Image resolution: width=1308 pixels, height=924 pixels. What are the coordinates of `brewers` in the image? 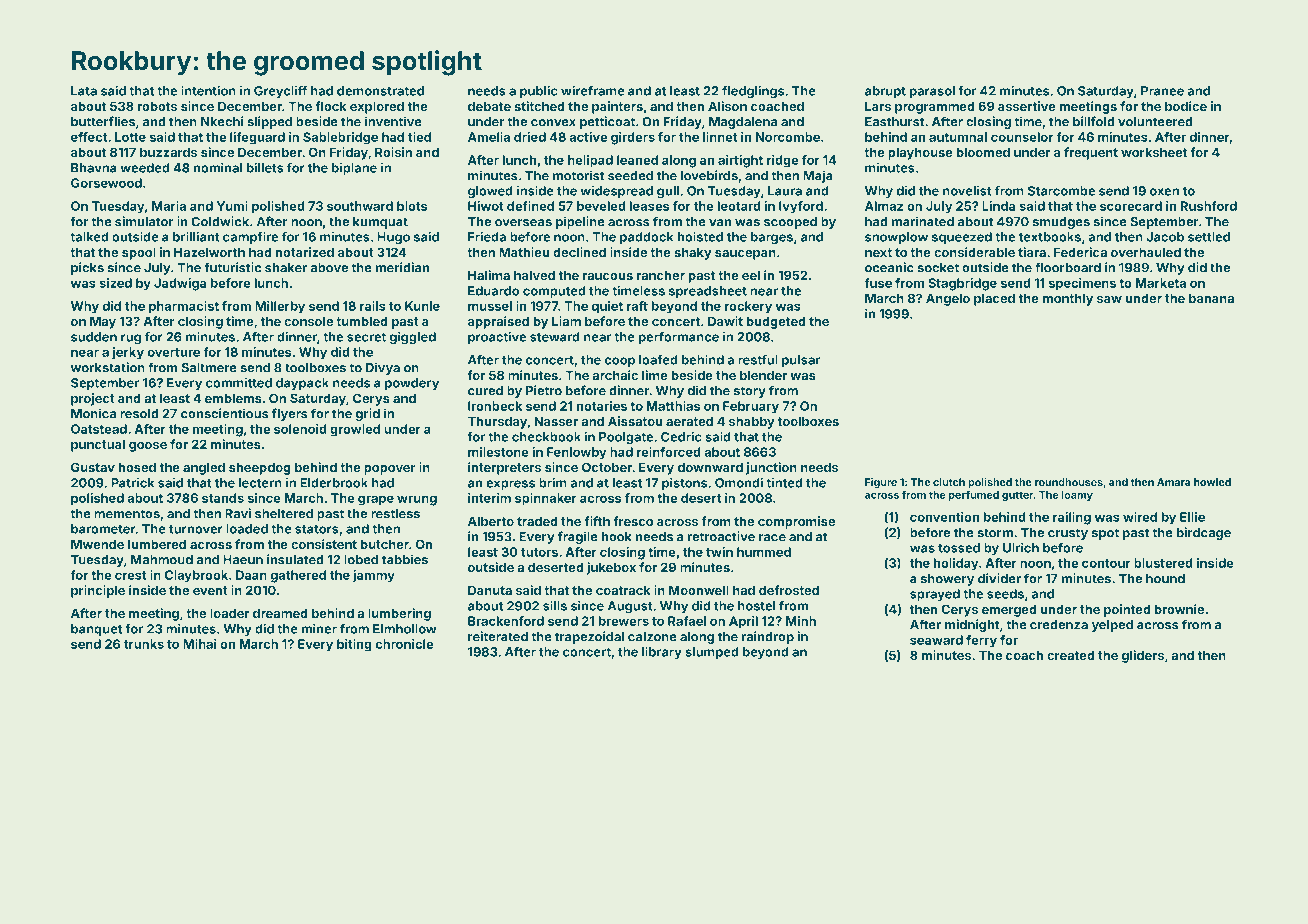 It's located at (624, 621).
